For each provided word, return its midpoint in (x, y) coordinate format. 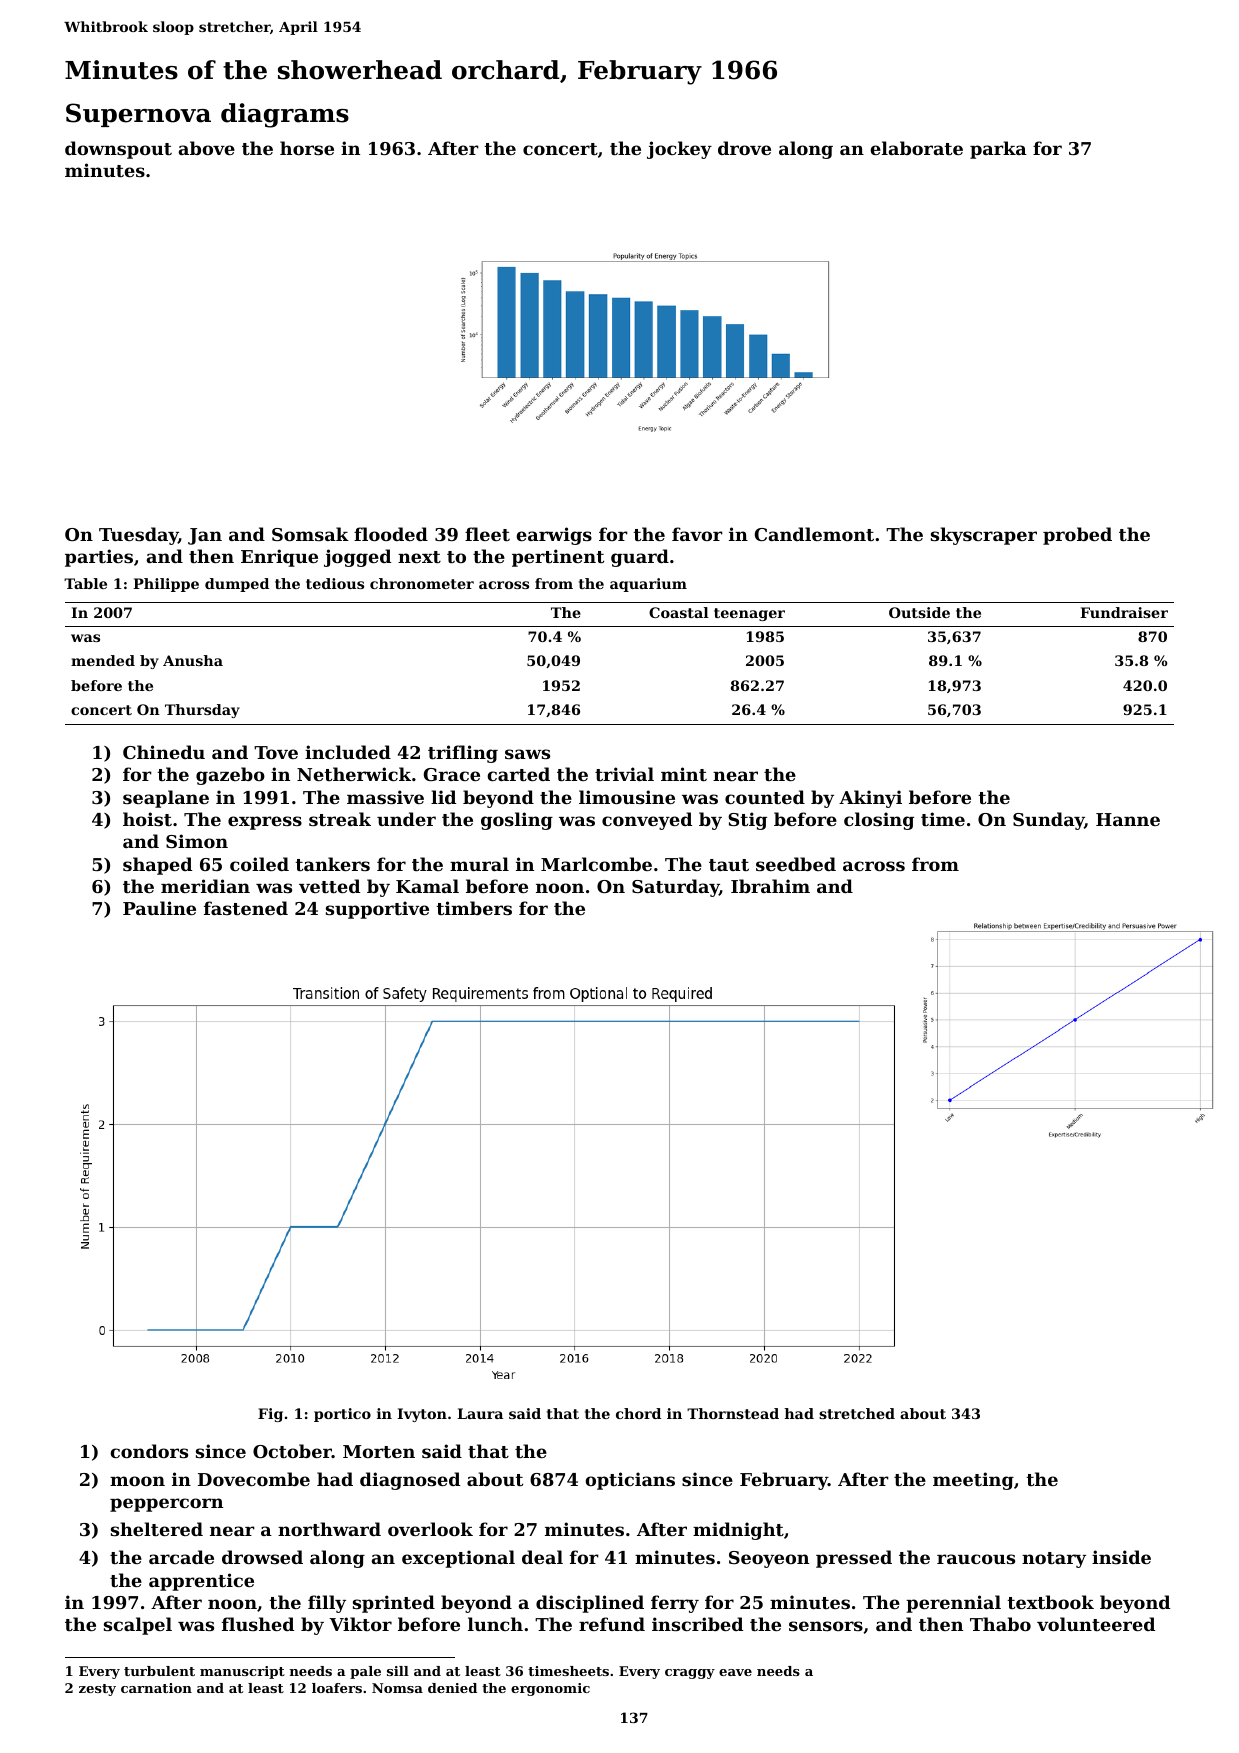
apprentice (201, 1582)
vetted (329, 886)
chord (638, 1413)
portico (342, 1415)
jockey (679, 150)
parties (99, 558)
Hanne (1128, 819)
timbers (474, 908)
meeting (973, 1481)
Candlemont (814, 534)
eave (735, 1672)
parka (998, 150)
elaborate (916, 148)
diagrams (285, 115)
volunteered (1096, 1624)
